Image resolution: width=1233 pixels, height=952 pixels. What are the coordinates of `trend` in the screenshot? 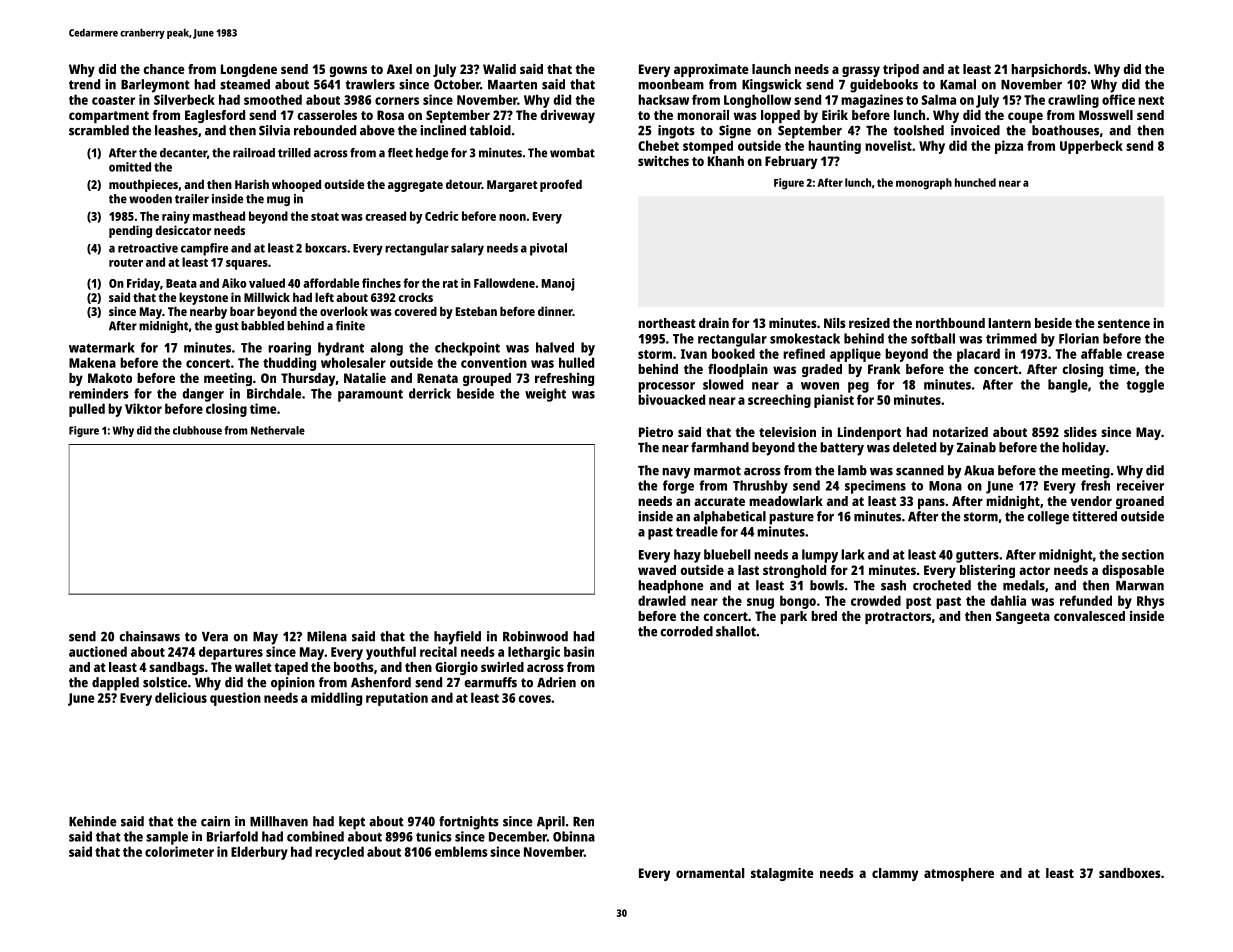 It's located at (84, 84).
